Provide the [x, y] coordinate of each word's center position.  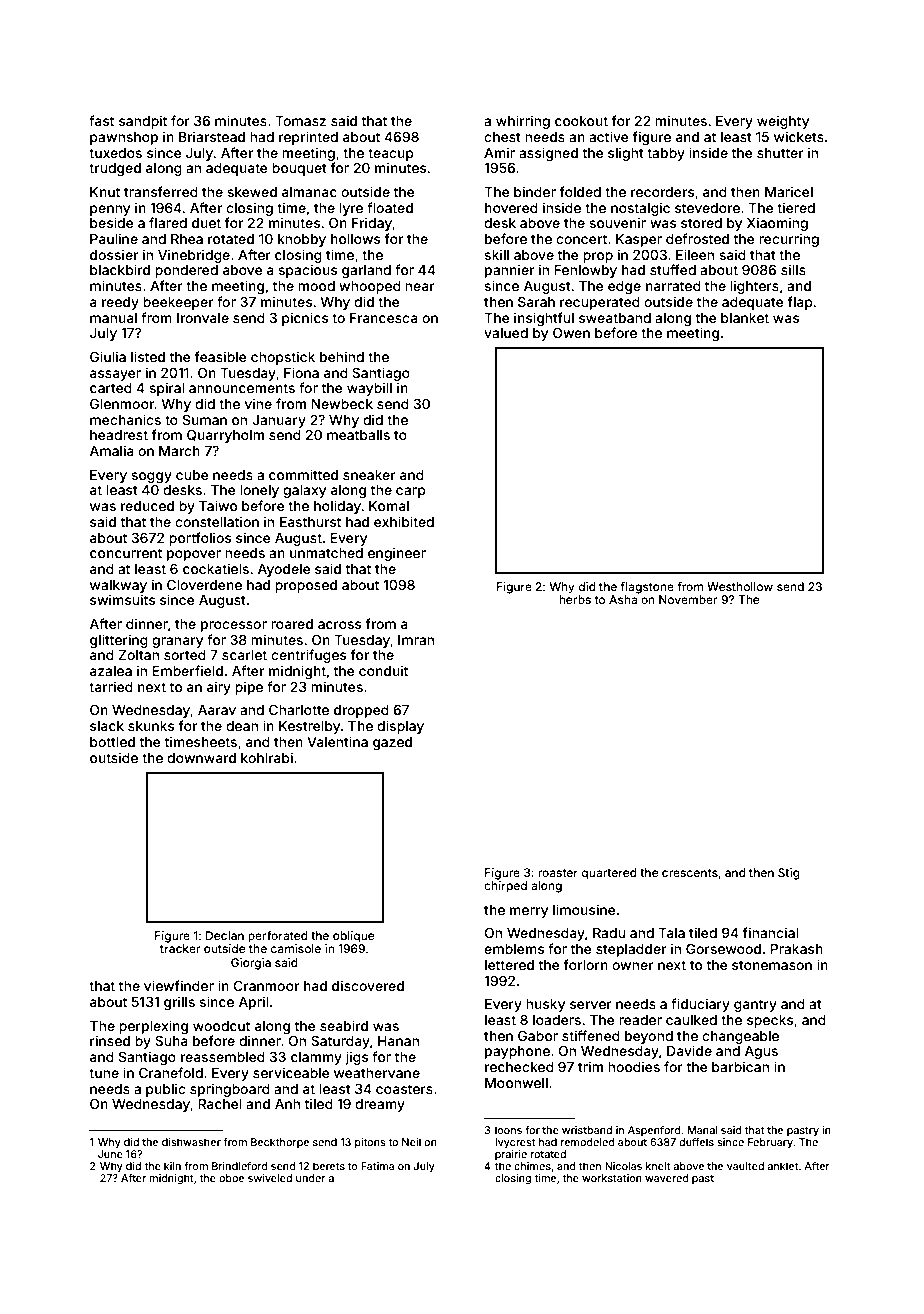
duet [206, 223]
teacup [391, 154]
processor [234, 626]
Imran [416, 640]
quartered [609, 874]
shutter [780, 153]
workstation [612, 1178]
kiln [172, 1166]
